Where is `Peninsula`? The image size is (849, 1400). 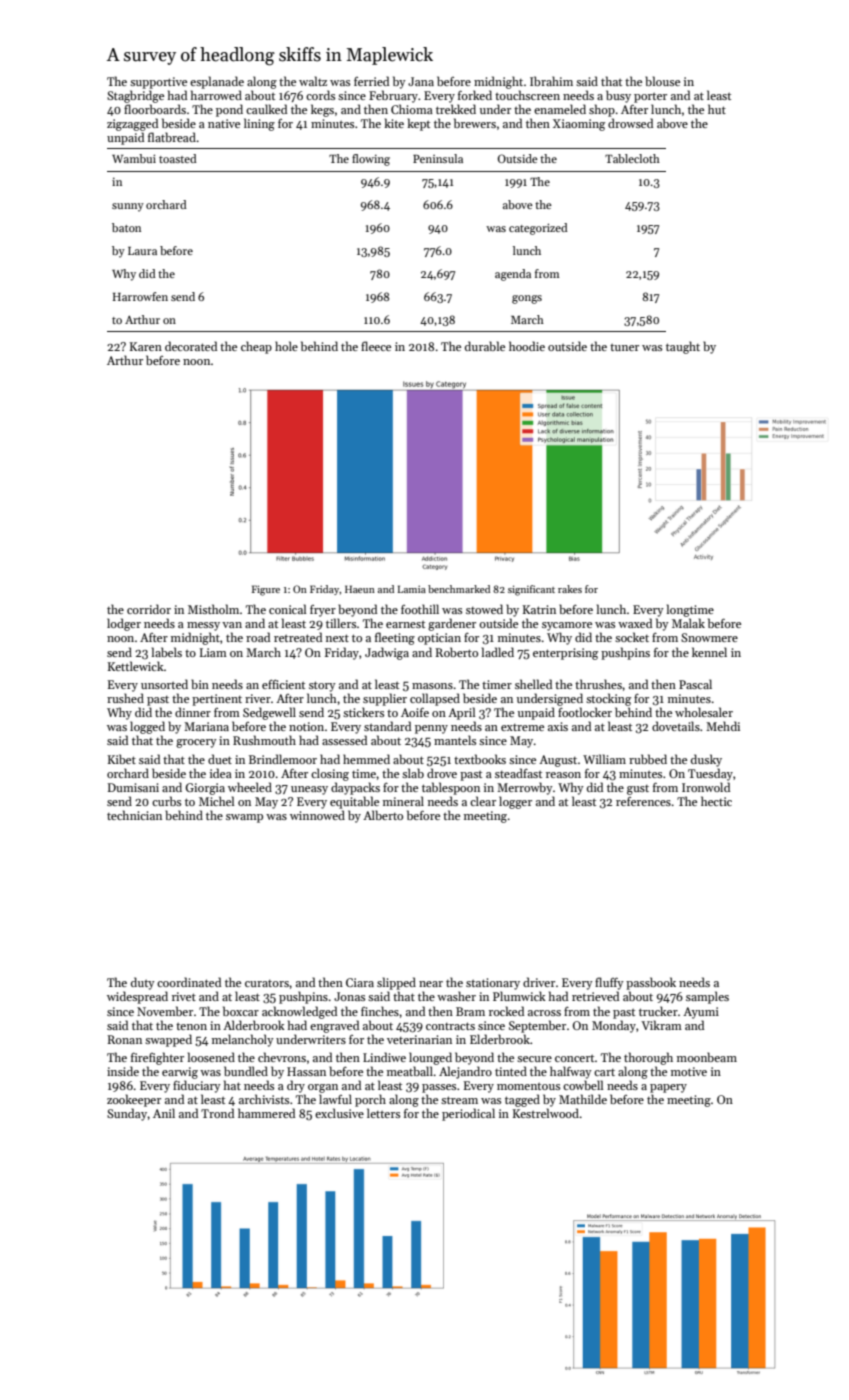
Peninsula is located at coordinates (438, 158).
